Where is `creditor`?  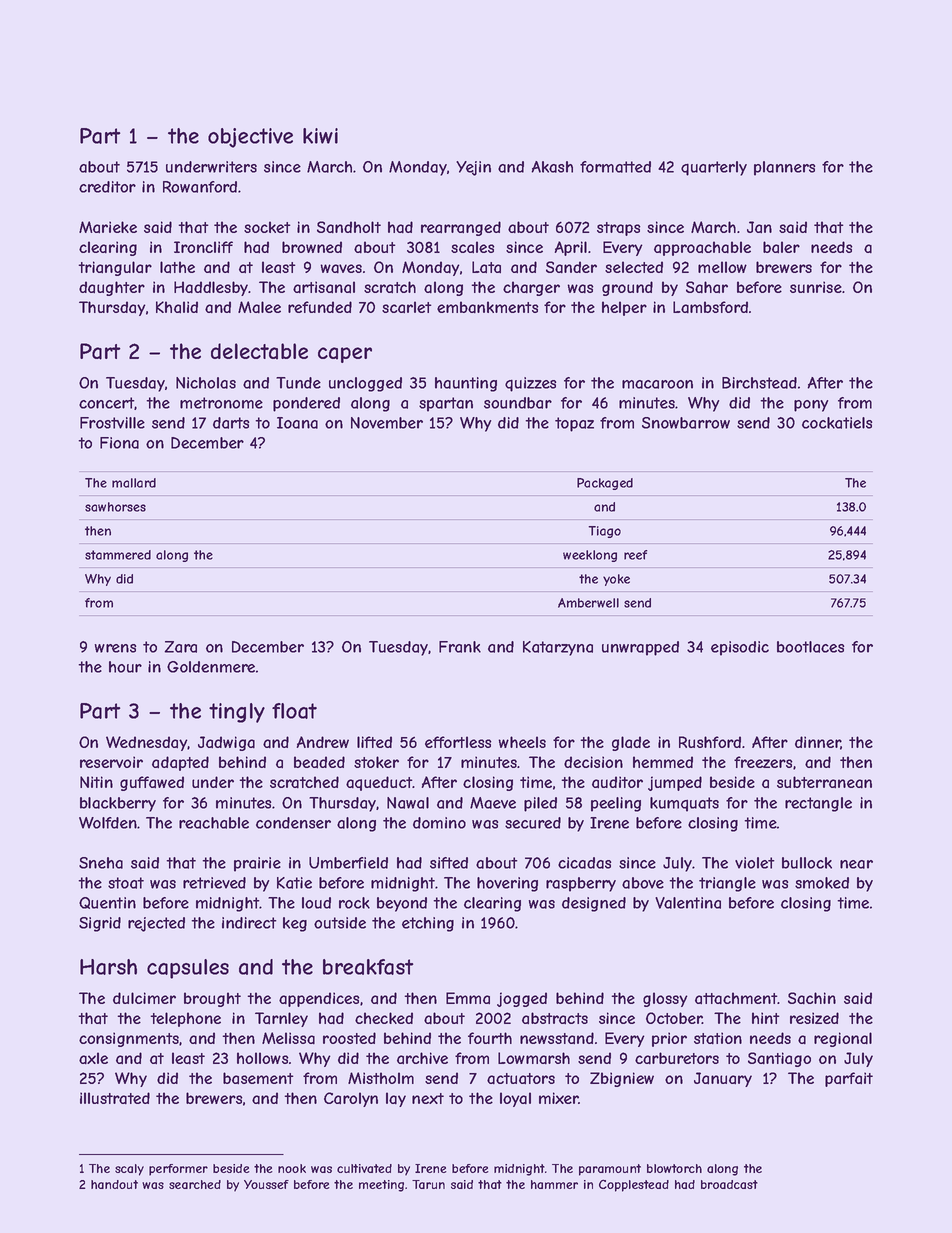 creditor is located at coordinates (107, 187).
